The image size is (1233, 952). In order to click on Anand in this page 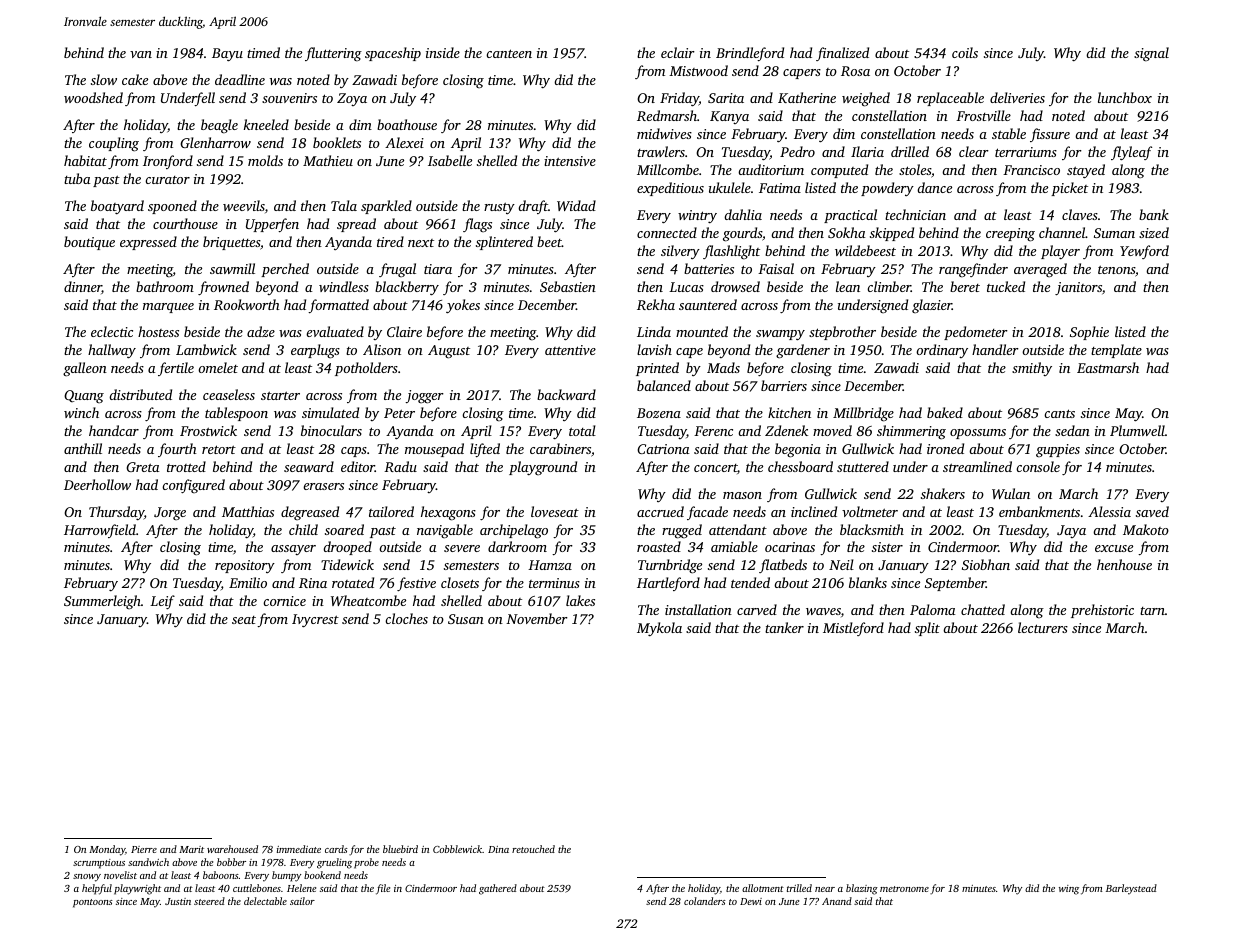, I will do `click(837, 901)`.
